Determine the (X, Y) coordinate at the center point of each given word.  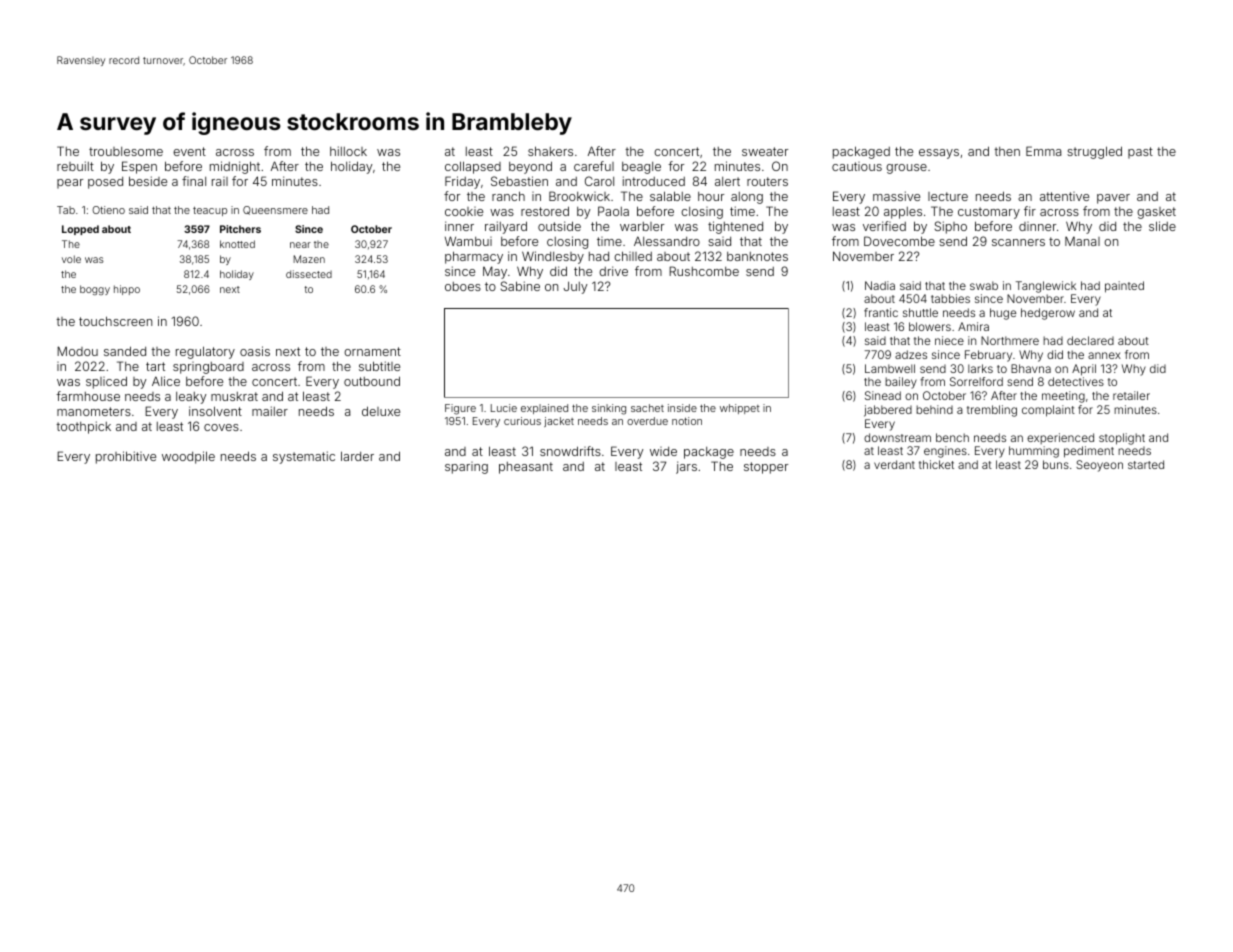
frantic (881, 312)
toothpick (83, 427)
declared (1090, 340)
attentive (1064, 196)
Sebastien (519, 181)
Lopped (80, 230)
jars (686, 467)
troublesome (126, 151)
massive (896, 196)
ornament (372, 351)
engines (945, 452)
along (747, 198)
